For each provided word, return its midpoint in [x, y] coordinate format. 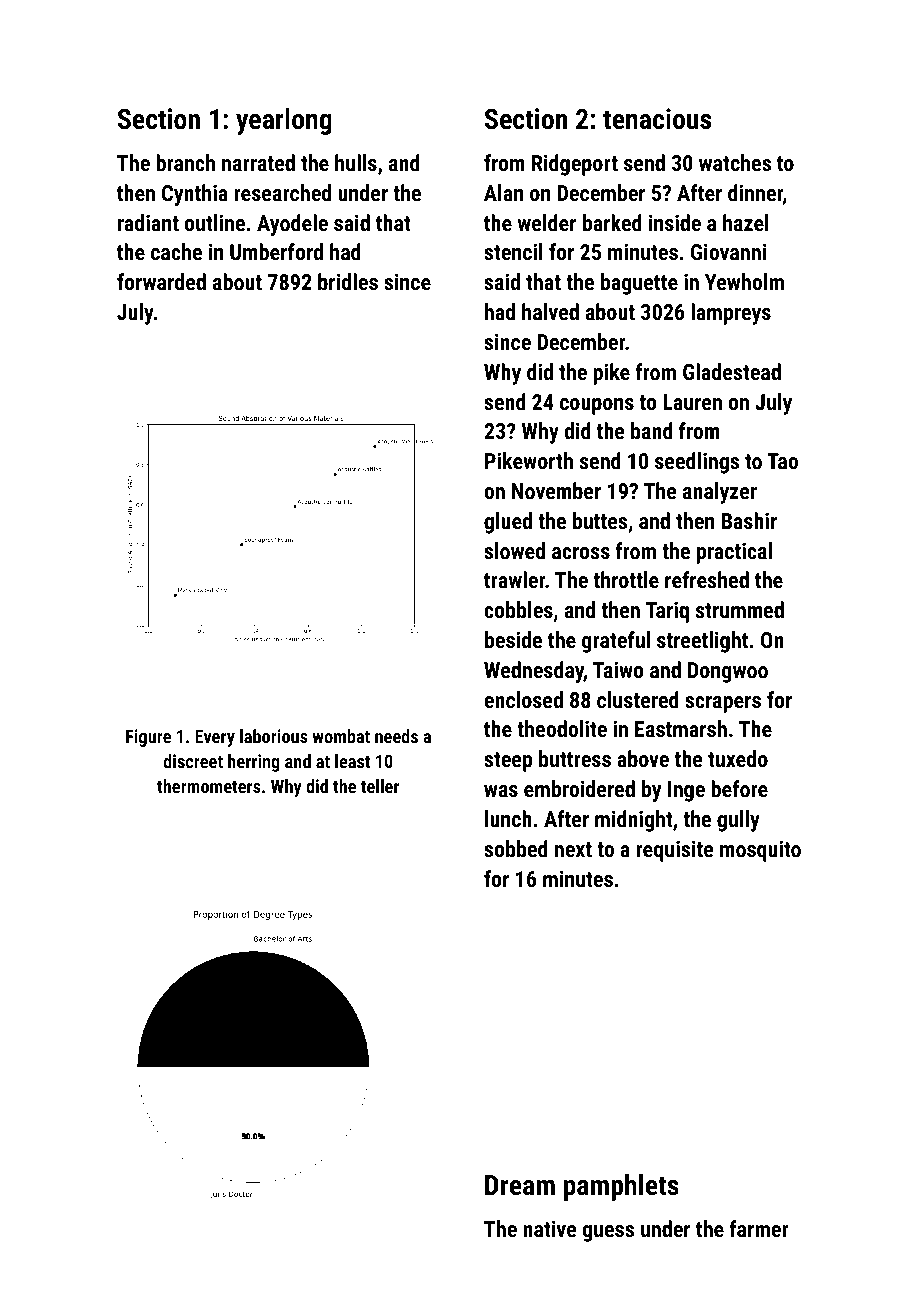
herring [254, 763]
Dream [520, 1185]
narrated [258, 162]
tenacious [657, 119]
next [573, 849]
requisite [675, 851]
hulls [356, 162]
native [550, 1228]
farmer [759, 1228]
